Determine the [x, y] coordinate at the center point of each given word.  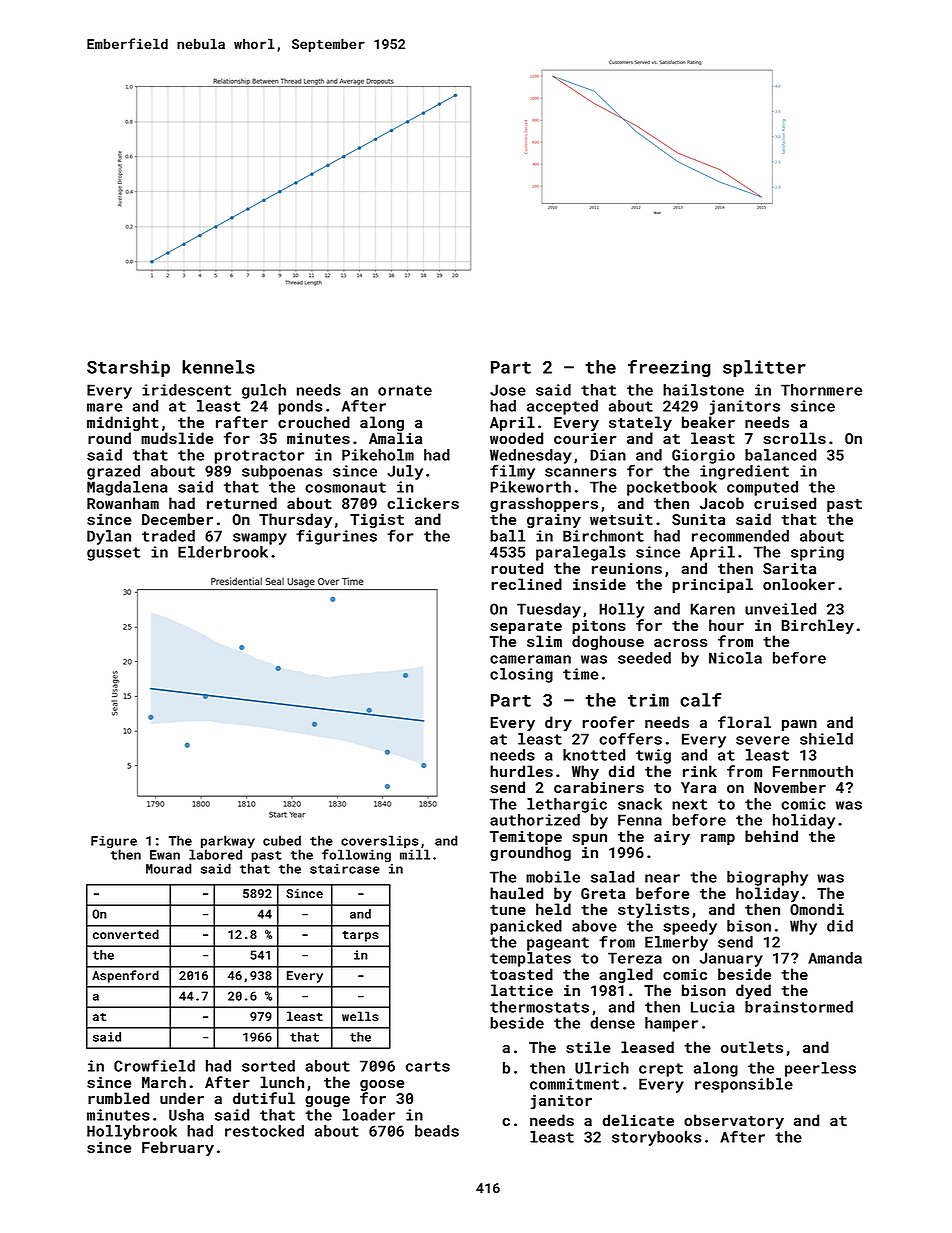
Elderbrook [223, 552]
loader [368, 1115]
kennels [218, 367]
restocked [264, 1131]
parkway [228, 841]
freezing [669, 368]
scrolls [795, 438]
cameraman [530, 659]
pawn [799, 725]
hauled [516, 893]
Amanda [835, 958]
